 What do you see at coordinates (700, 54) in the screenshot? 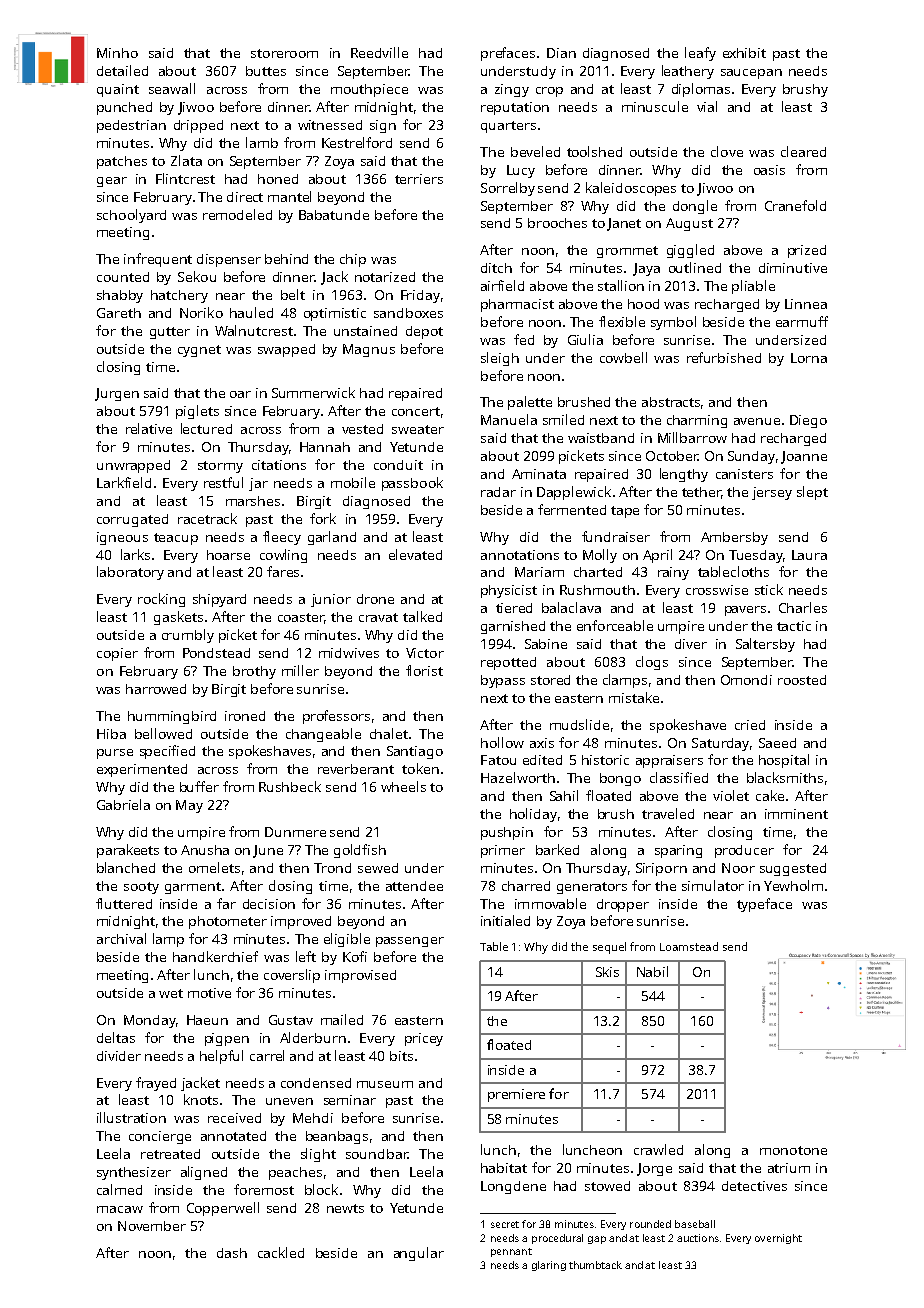
I see `leafy` at bounding box center [700, 54].
